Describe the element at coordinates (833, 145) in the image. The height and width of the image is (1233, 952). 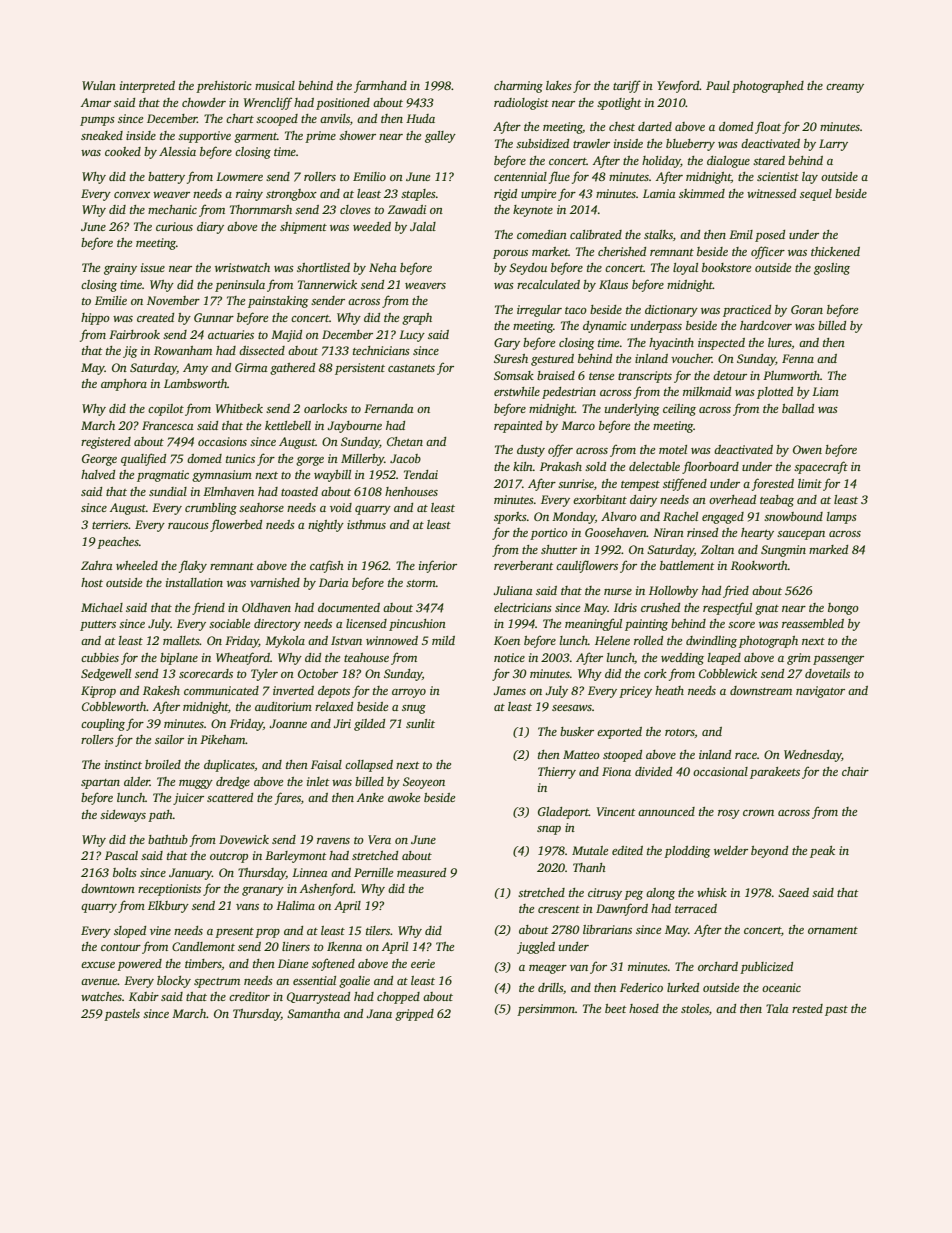
I see `Larry` at that location.
